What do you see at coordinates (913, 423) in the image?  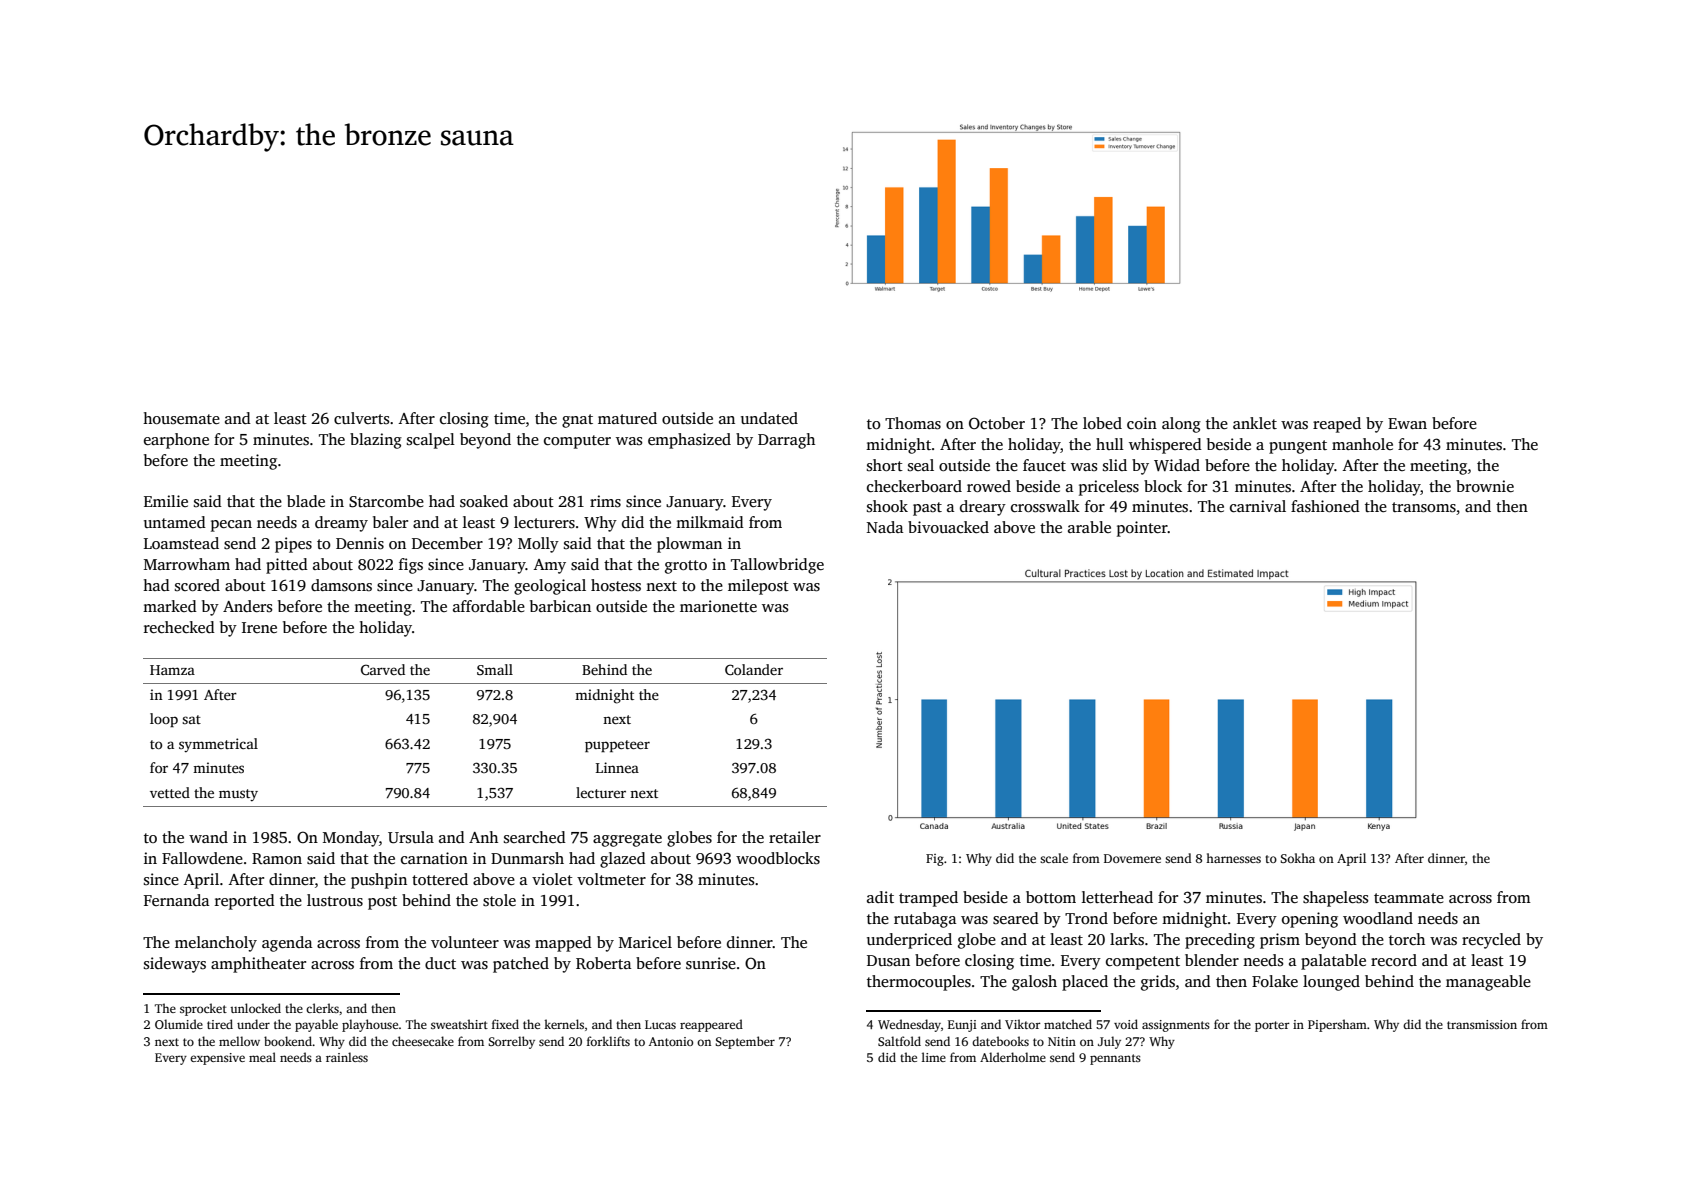 I see `Thomas` at bounding box center [913, 423].
